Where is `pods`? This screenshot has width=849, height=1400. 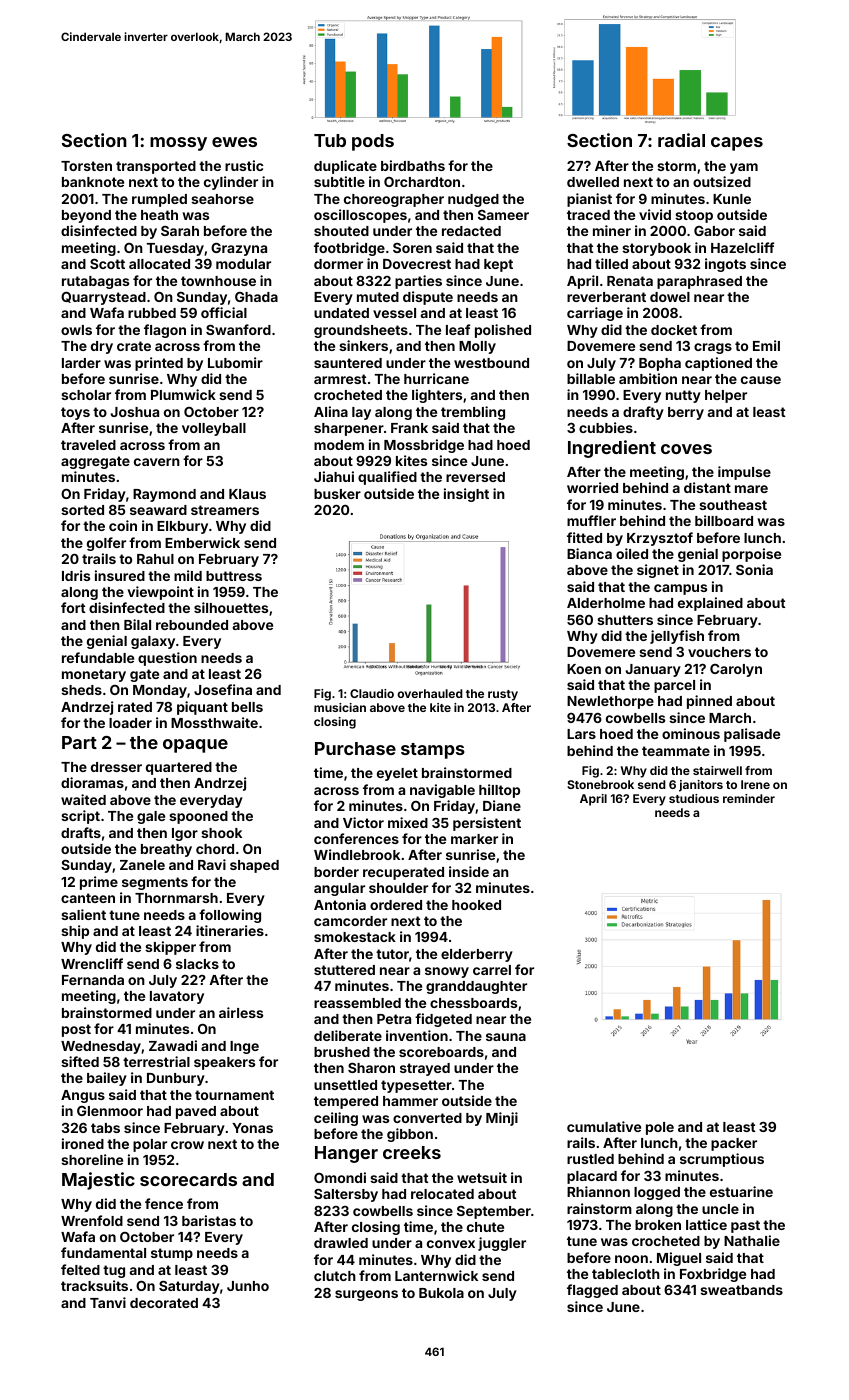 pods is located at coordinates (373, 142).
